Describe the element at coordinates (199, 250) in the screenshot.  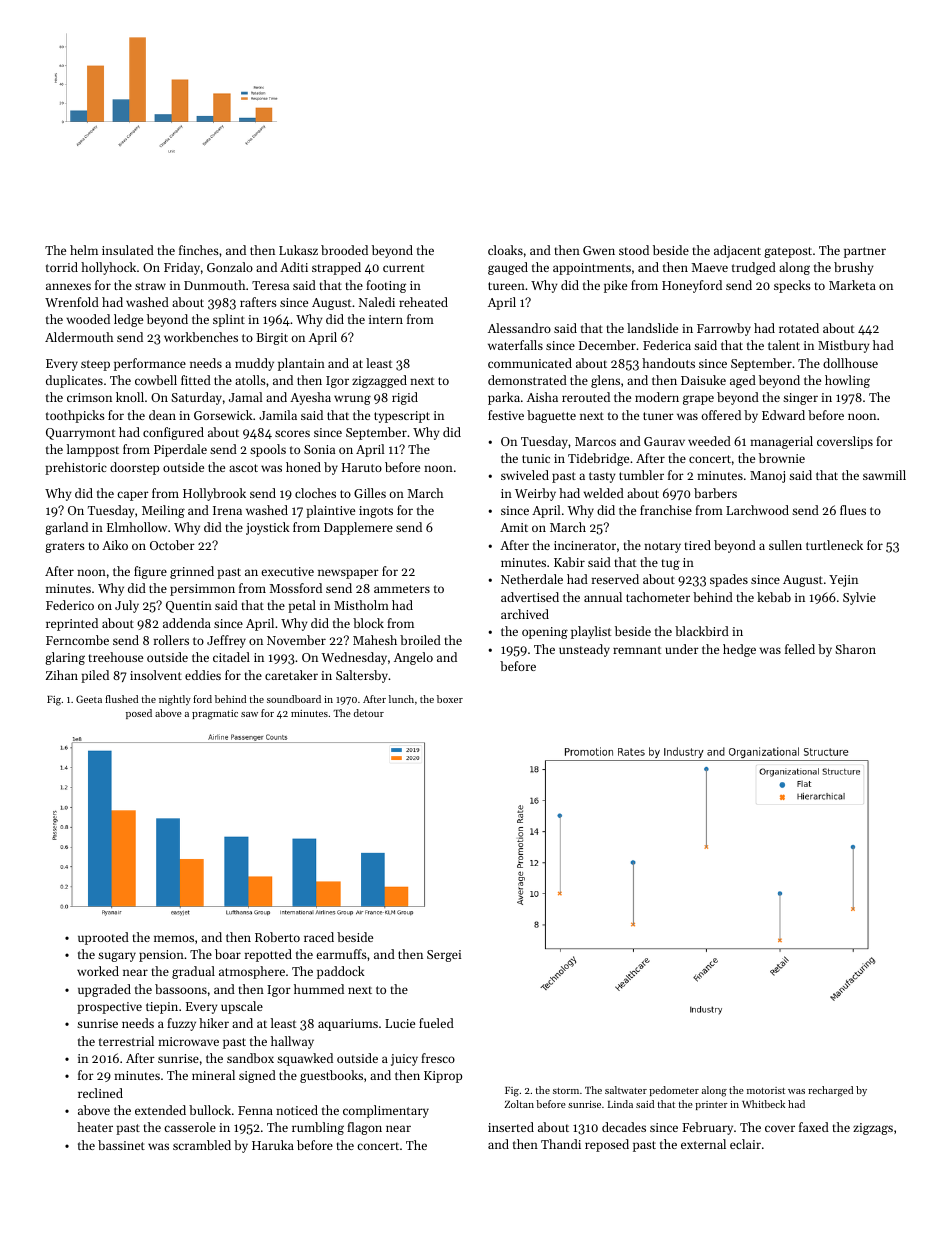
I see `finches` at that location.
